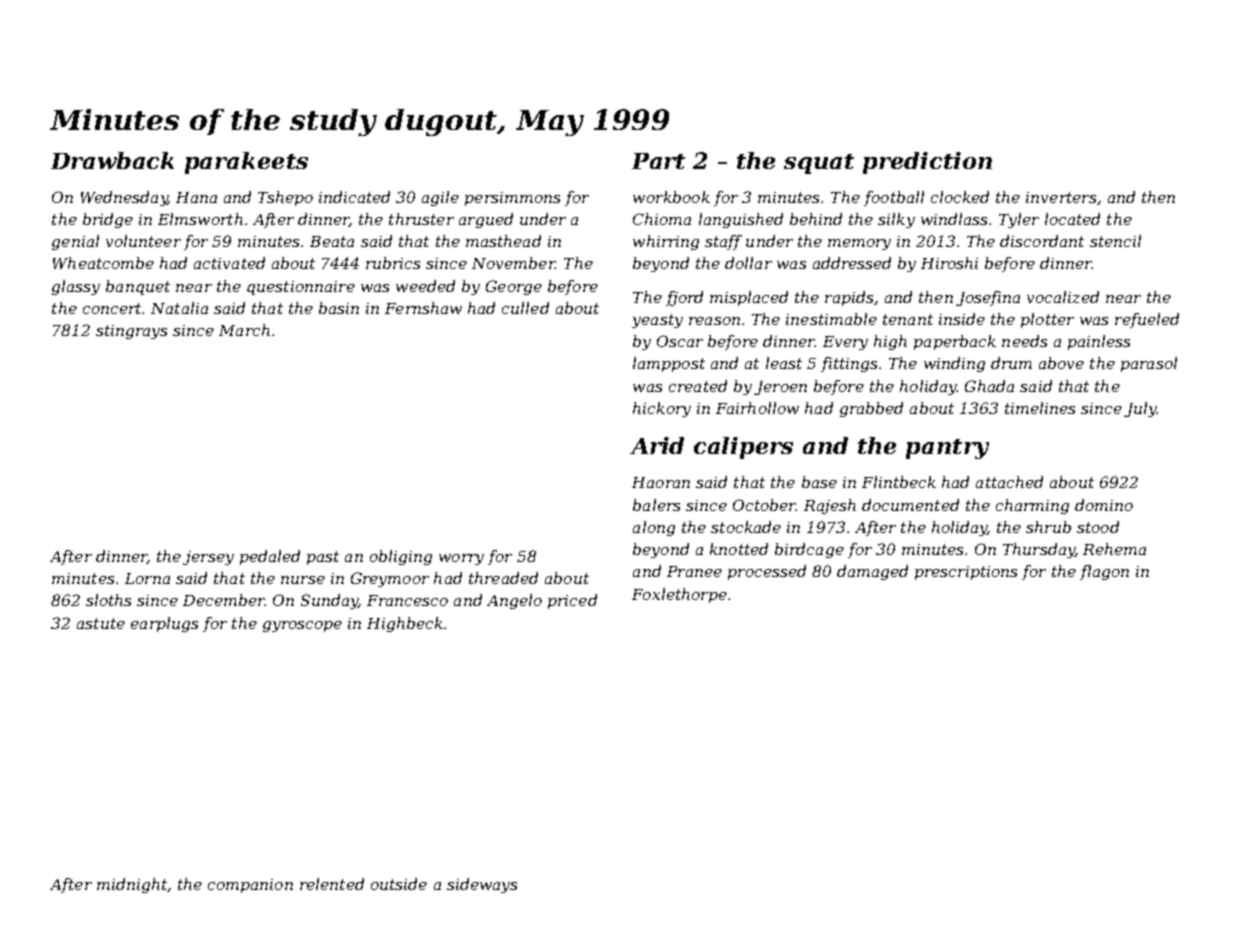  I want to click on Hiroshi, so click(949, 263).
